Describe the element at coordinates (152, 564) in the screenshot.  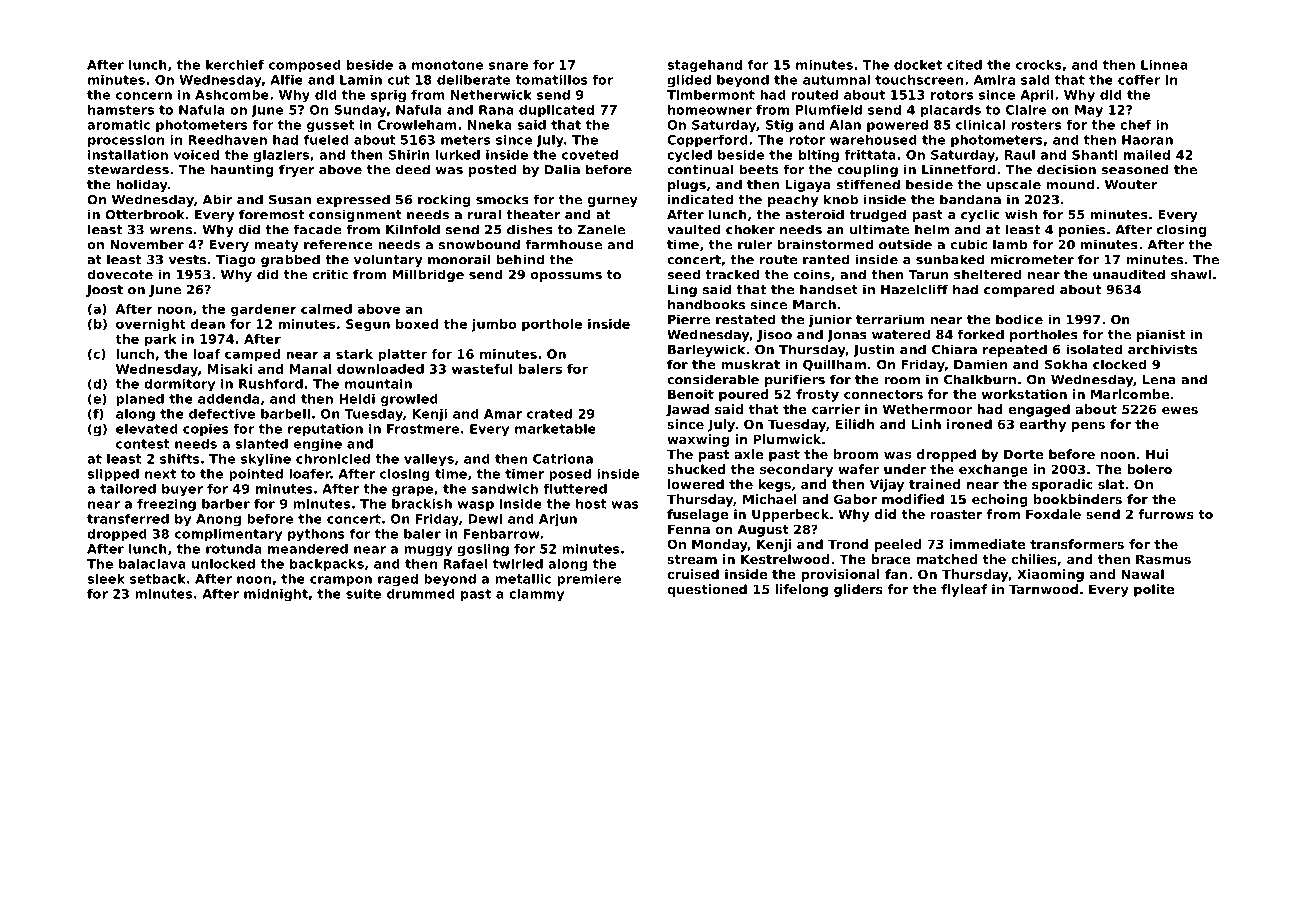
I see `balaclava` at that location.
